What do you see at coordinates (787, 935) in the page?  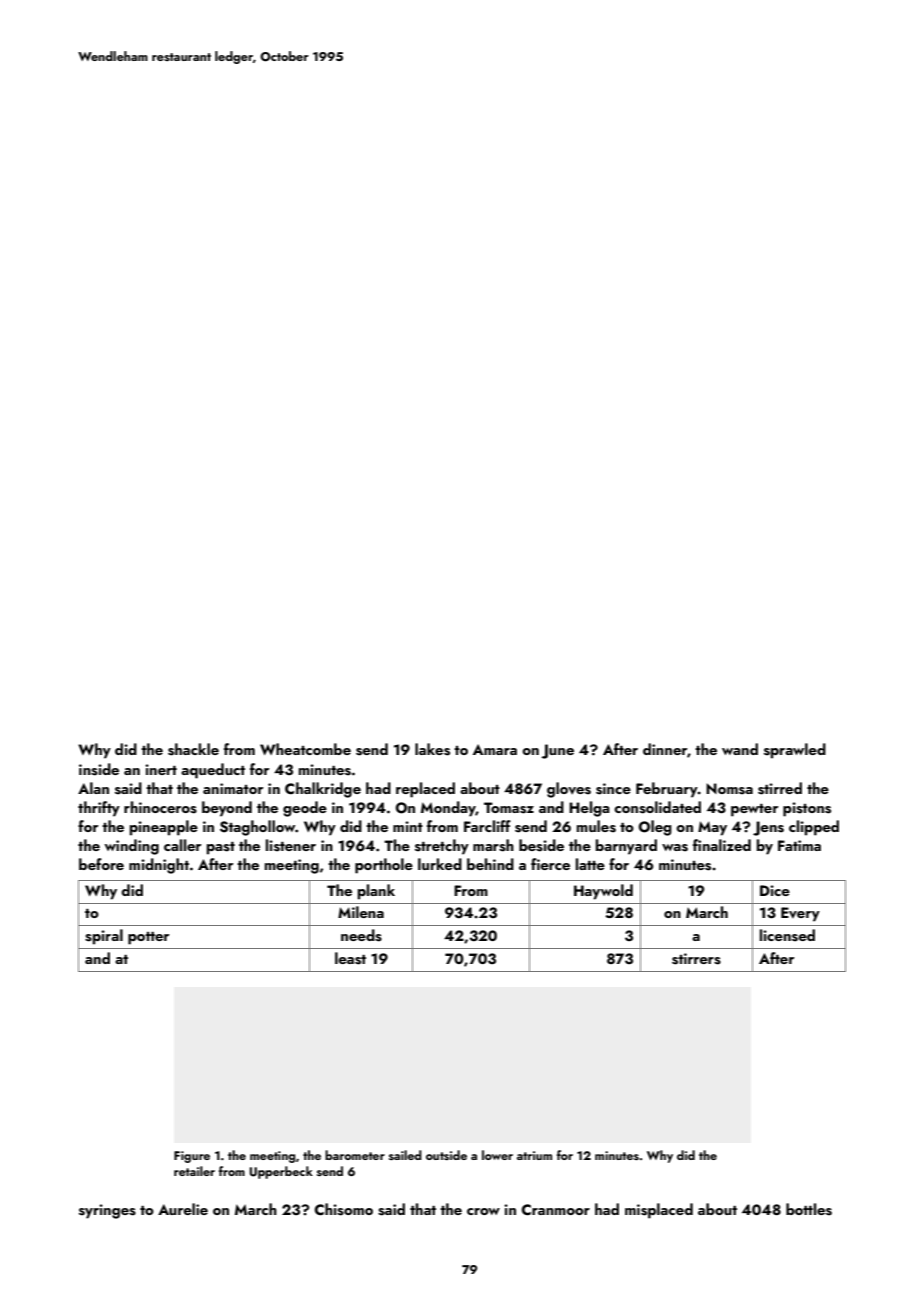 I see `licensed` at bounding box center [787, 935].
